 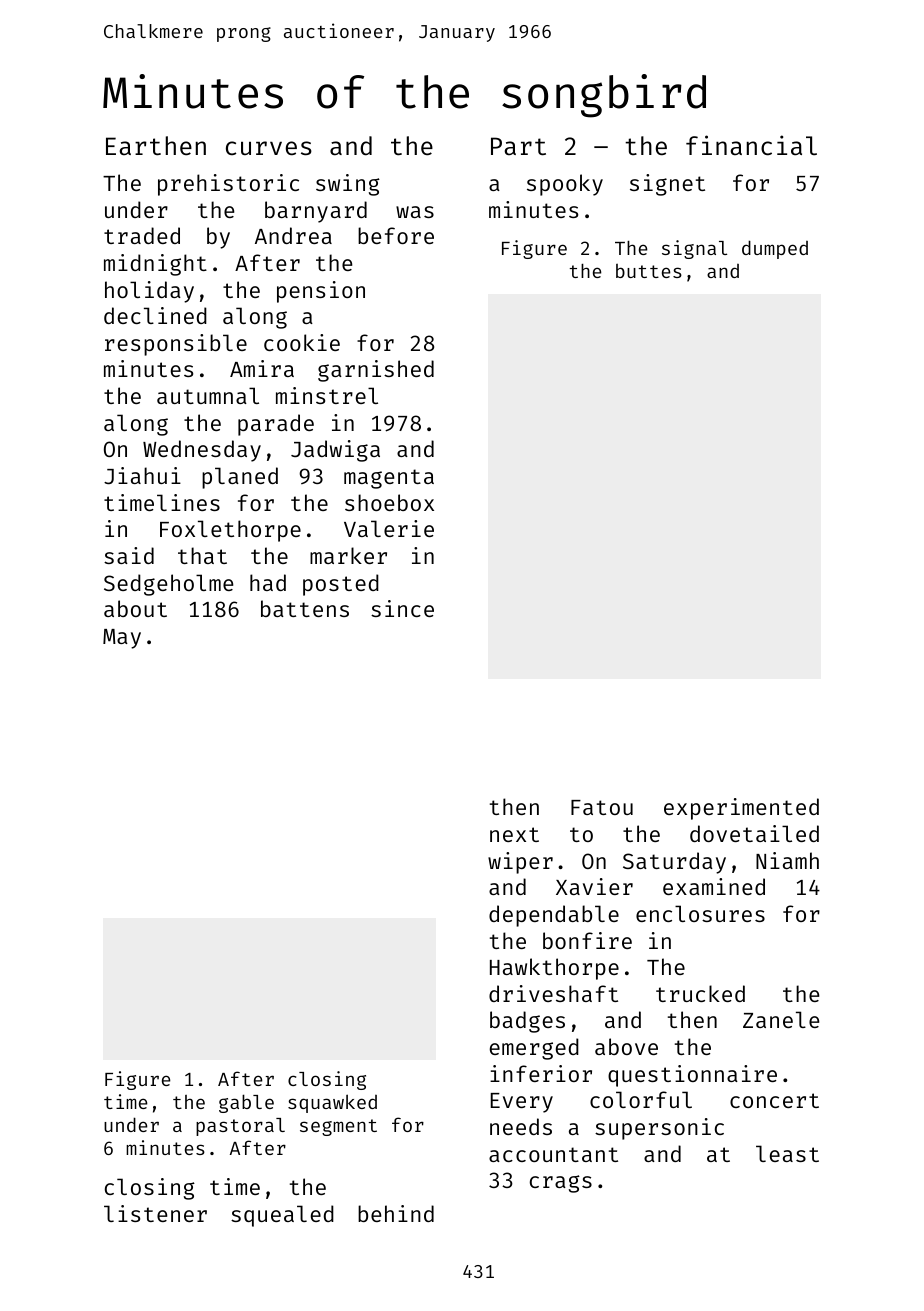 What do you see at coordinates (335, 451) in the image?
I see `Jadwiga` at bounding box center [335, 451].
